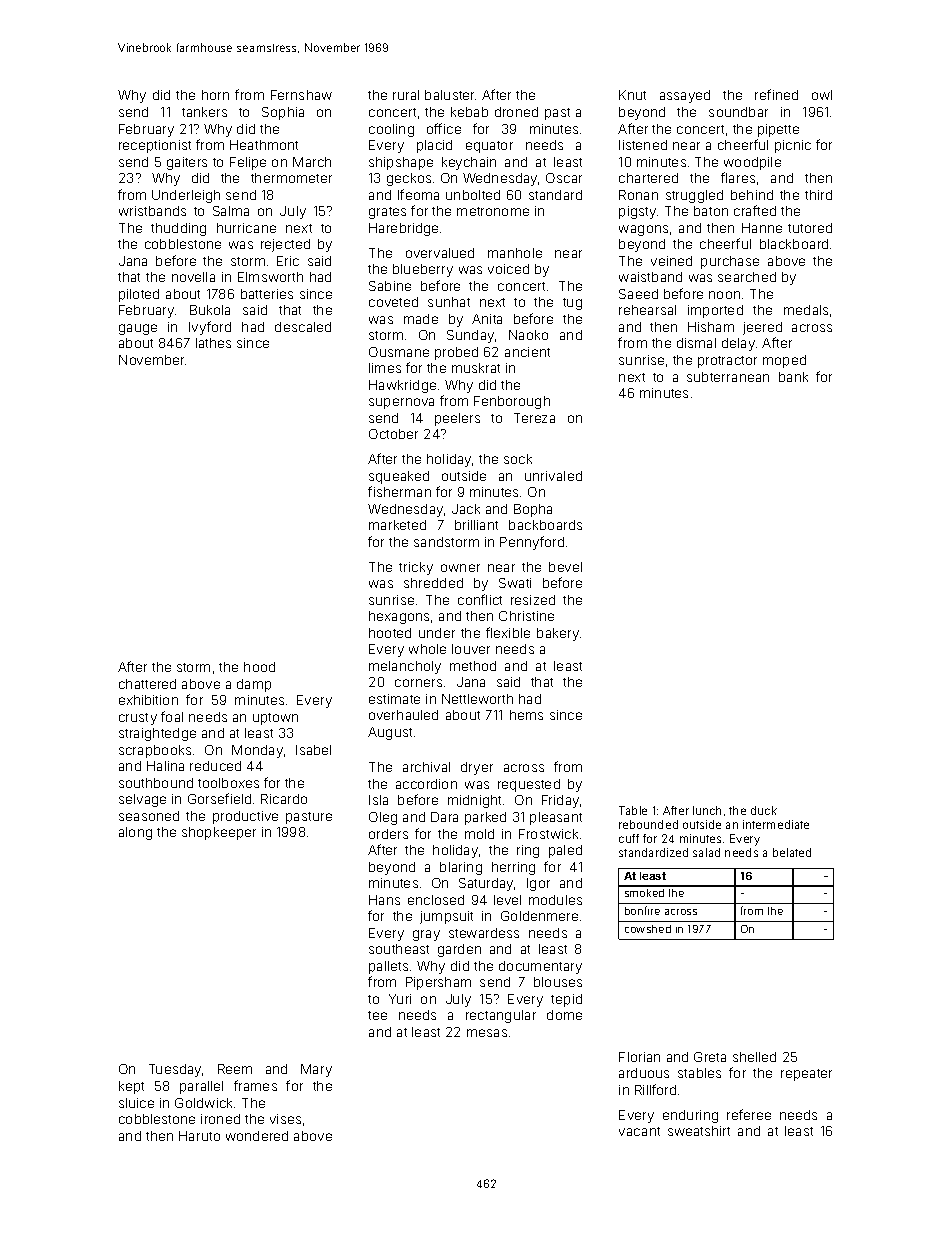 This screenshot has height=1233, width=952. What do you see at coordinates (450, 95) in the screenshot?
I see `baluster` at bounding box center [450, 95].
